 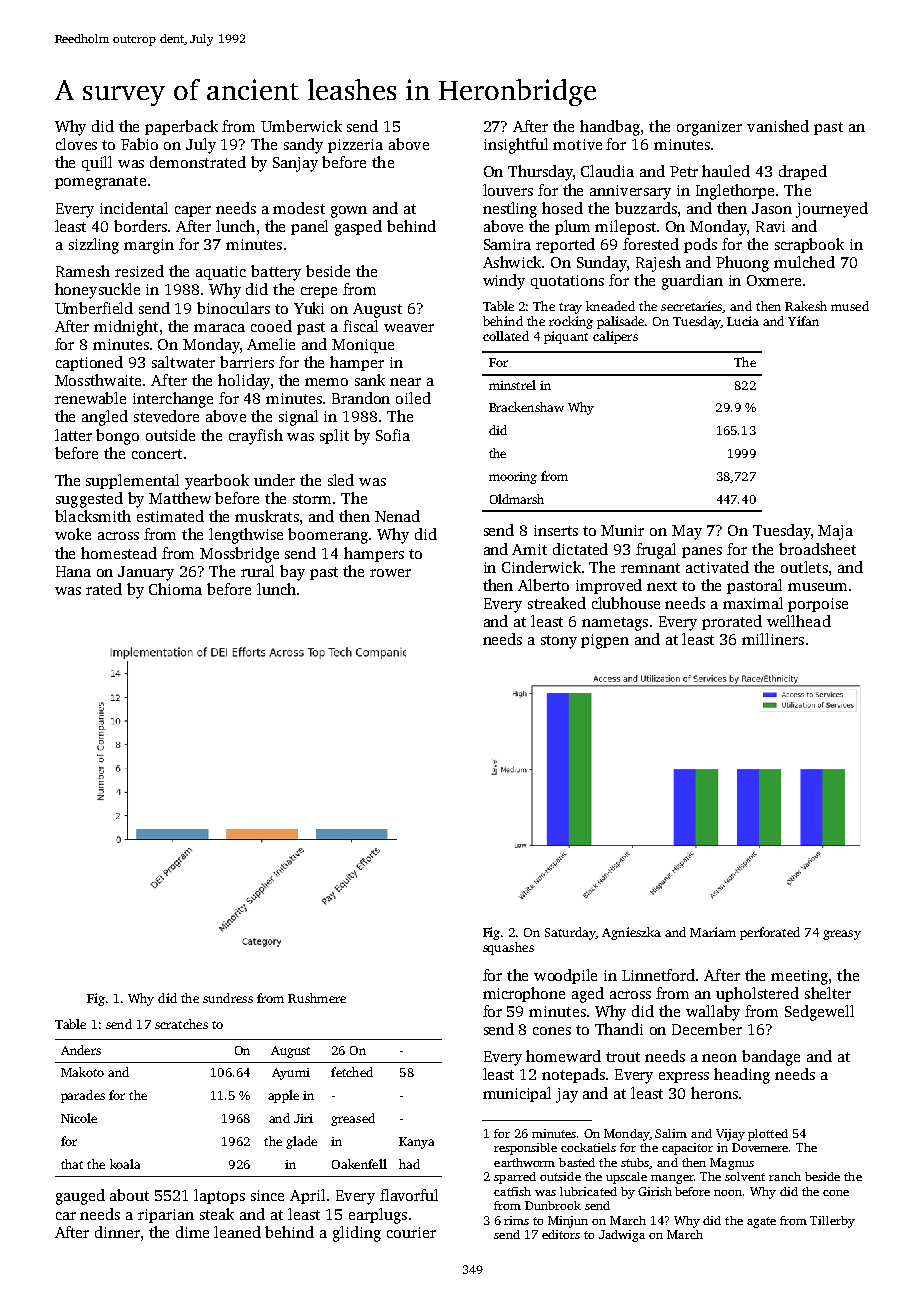 I want to click on scratches, so click(x=181, y=1024).
